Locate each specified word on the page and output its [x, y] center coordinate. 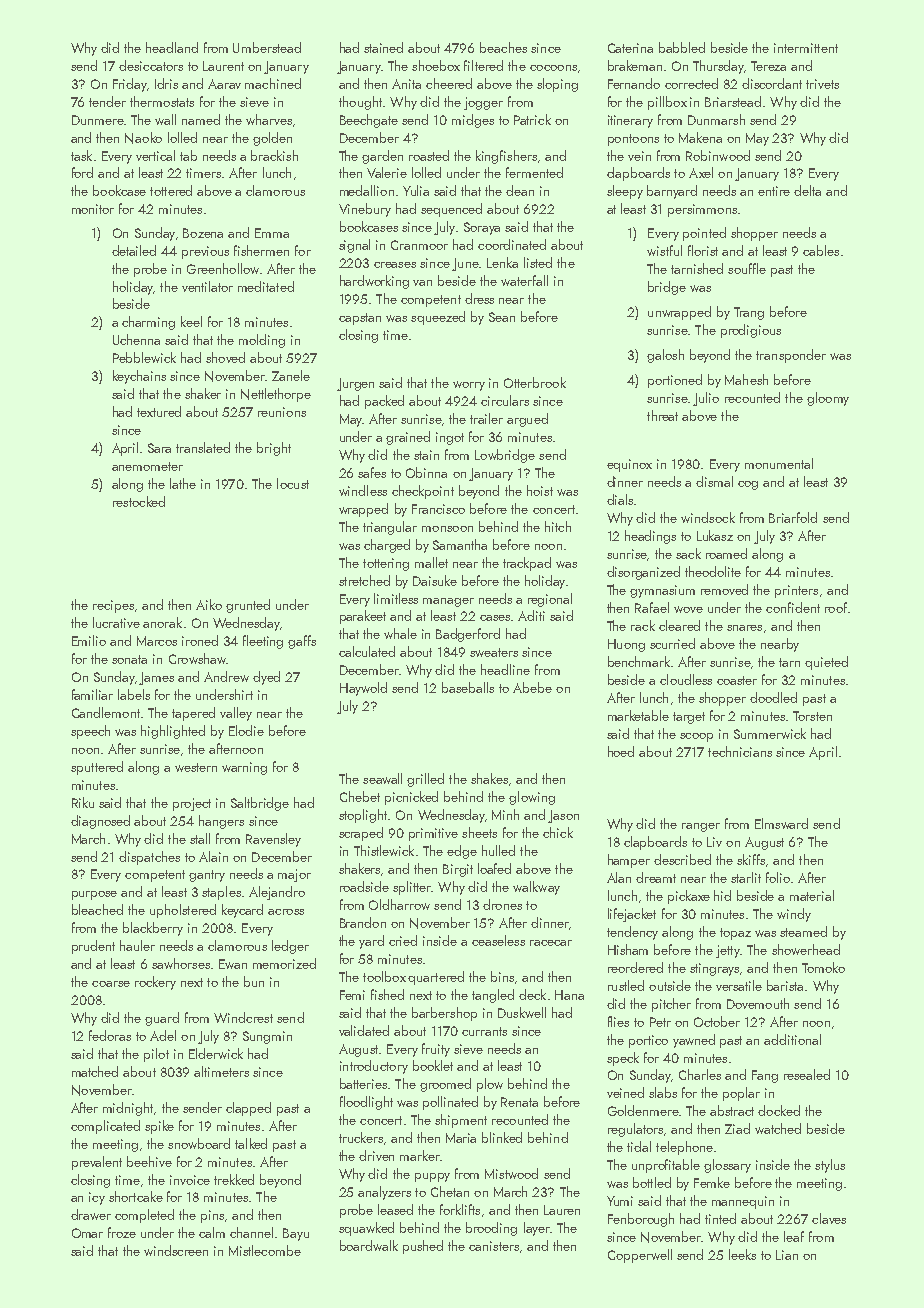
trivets [822, 84]
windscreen [176, 1250]
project [192, 804]
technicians [740, 751]
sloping [557, 85]
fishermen [261, 250]
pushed [423, 1247]
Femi [352, 995]
